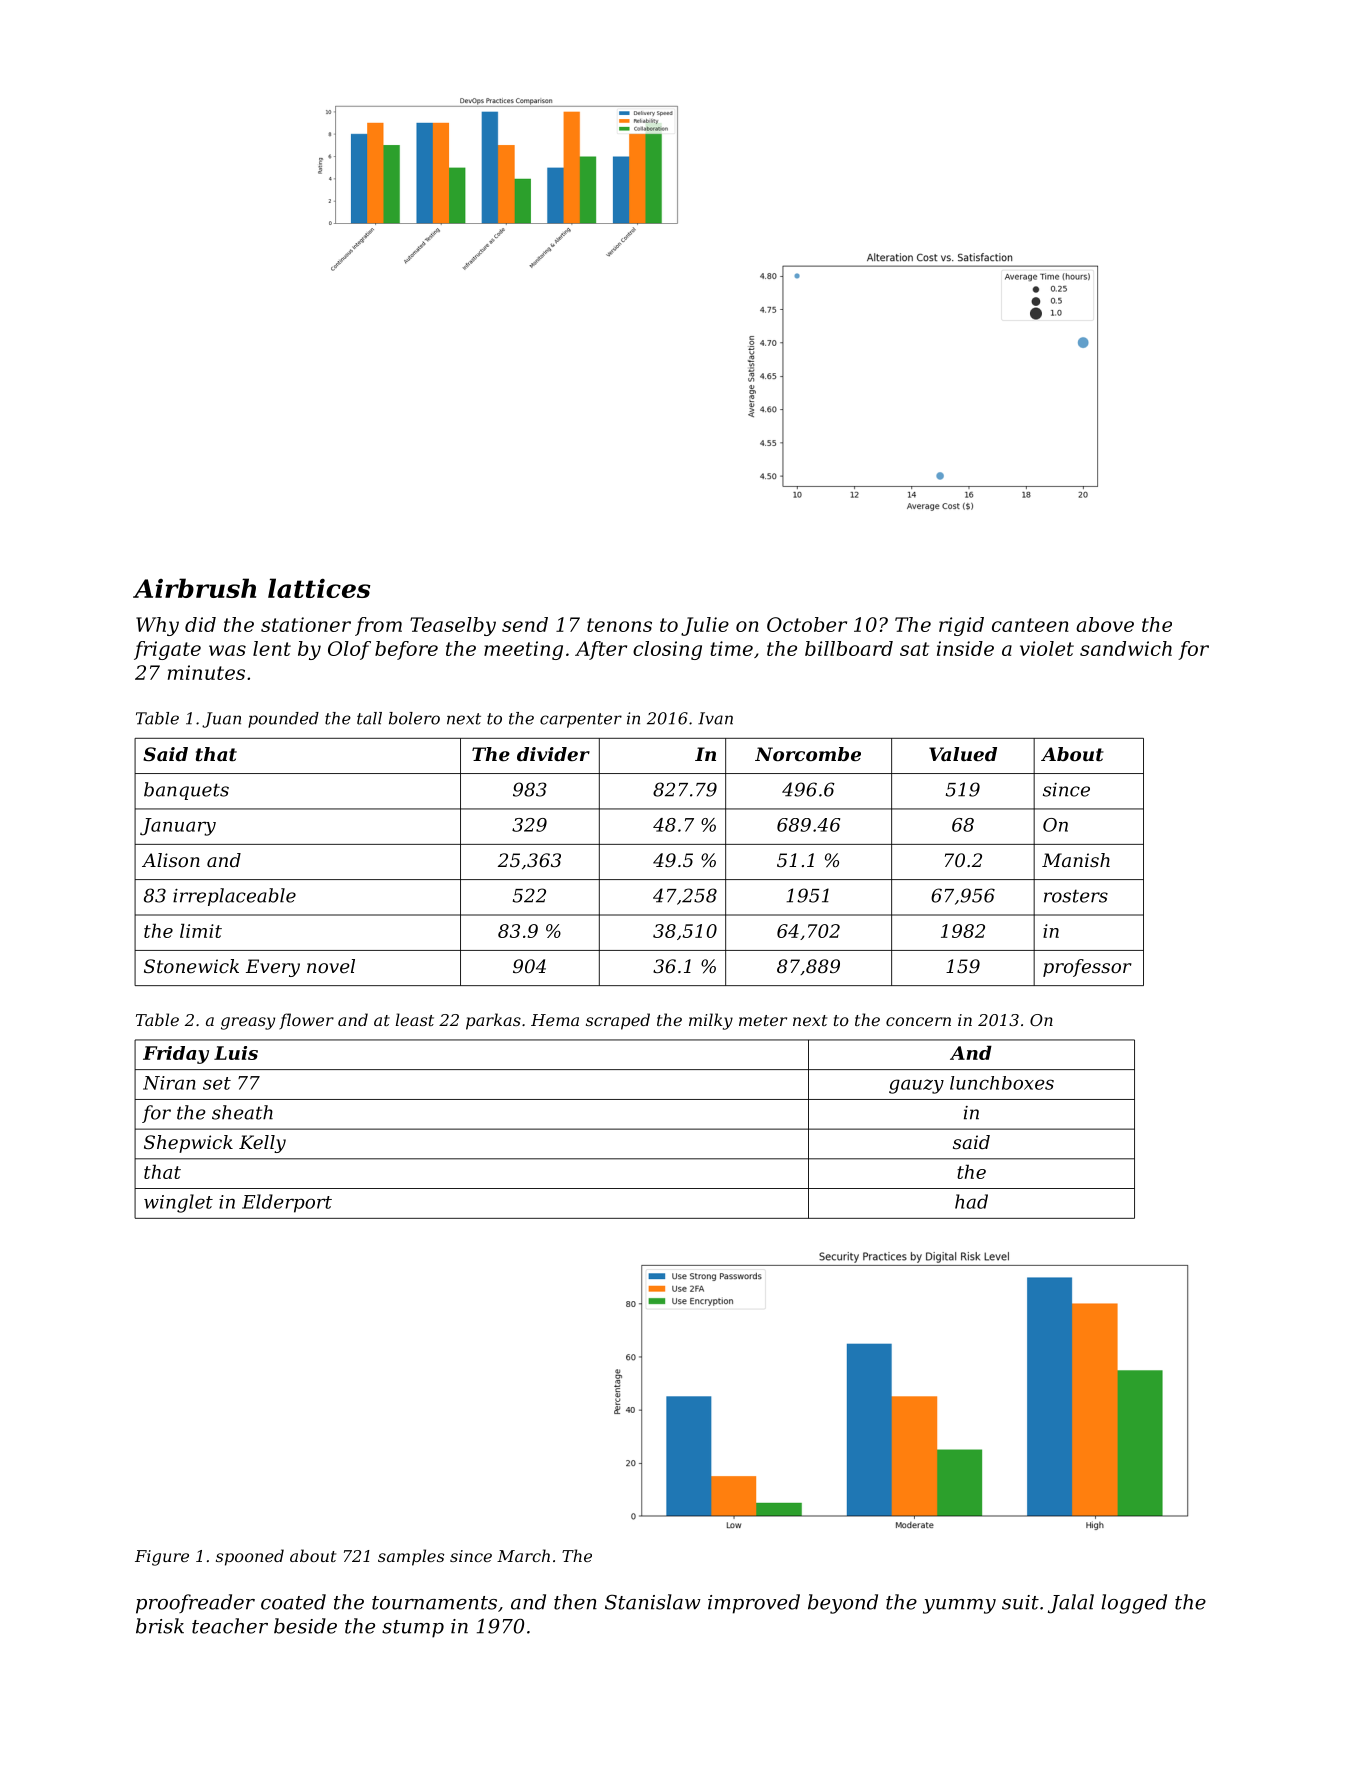 This screenshot has width=1371, height=1774. Describe the element at coordinates (971, 1201) in the screenshot. I see `had` at that location.
